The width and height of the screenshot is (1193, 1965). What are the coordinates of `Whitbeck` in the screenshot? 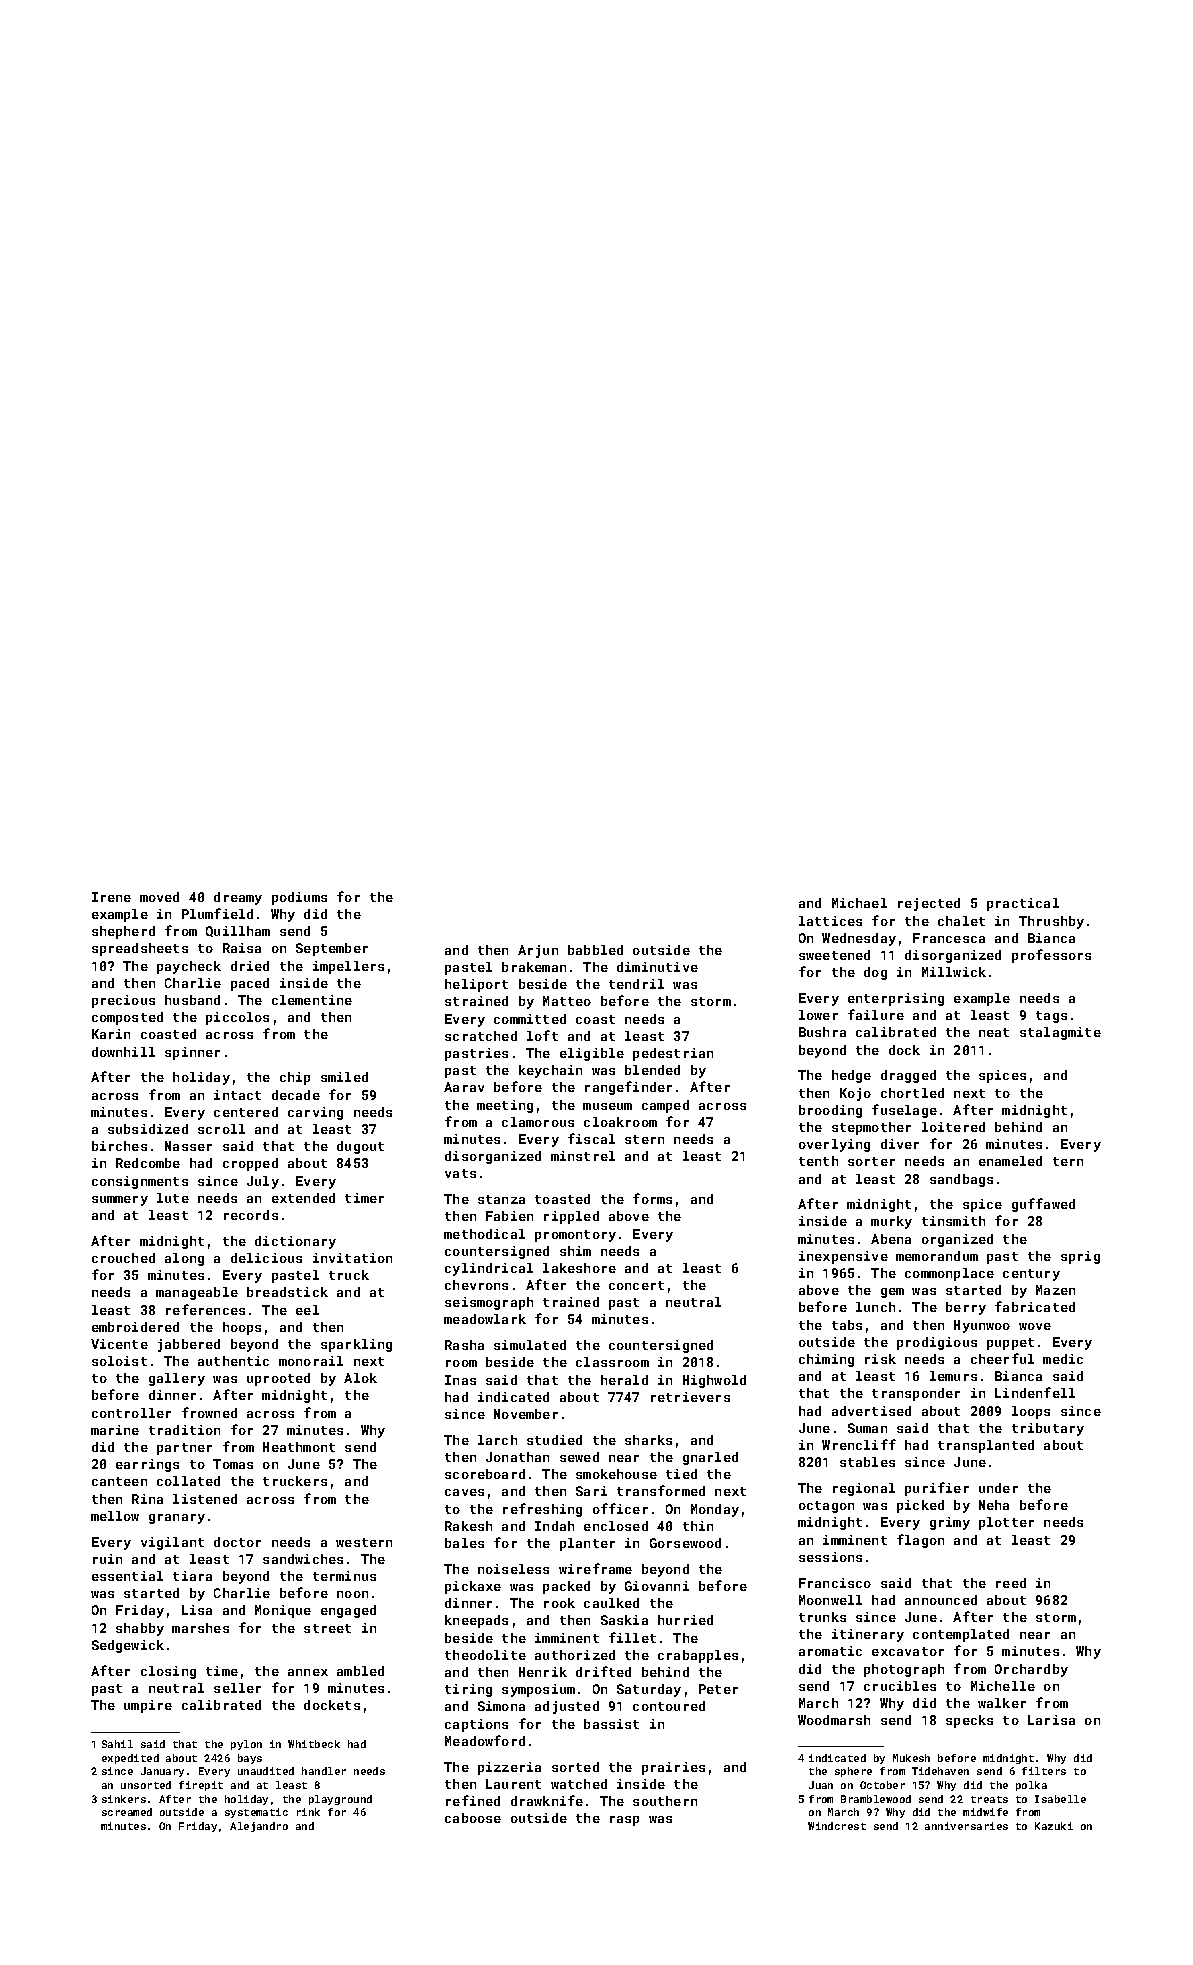 It's located at (314, 1744).
